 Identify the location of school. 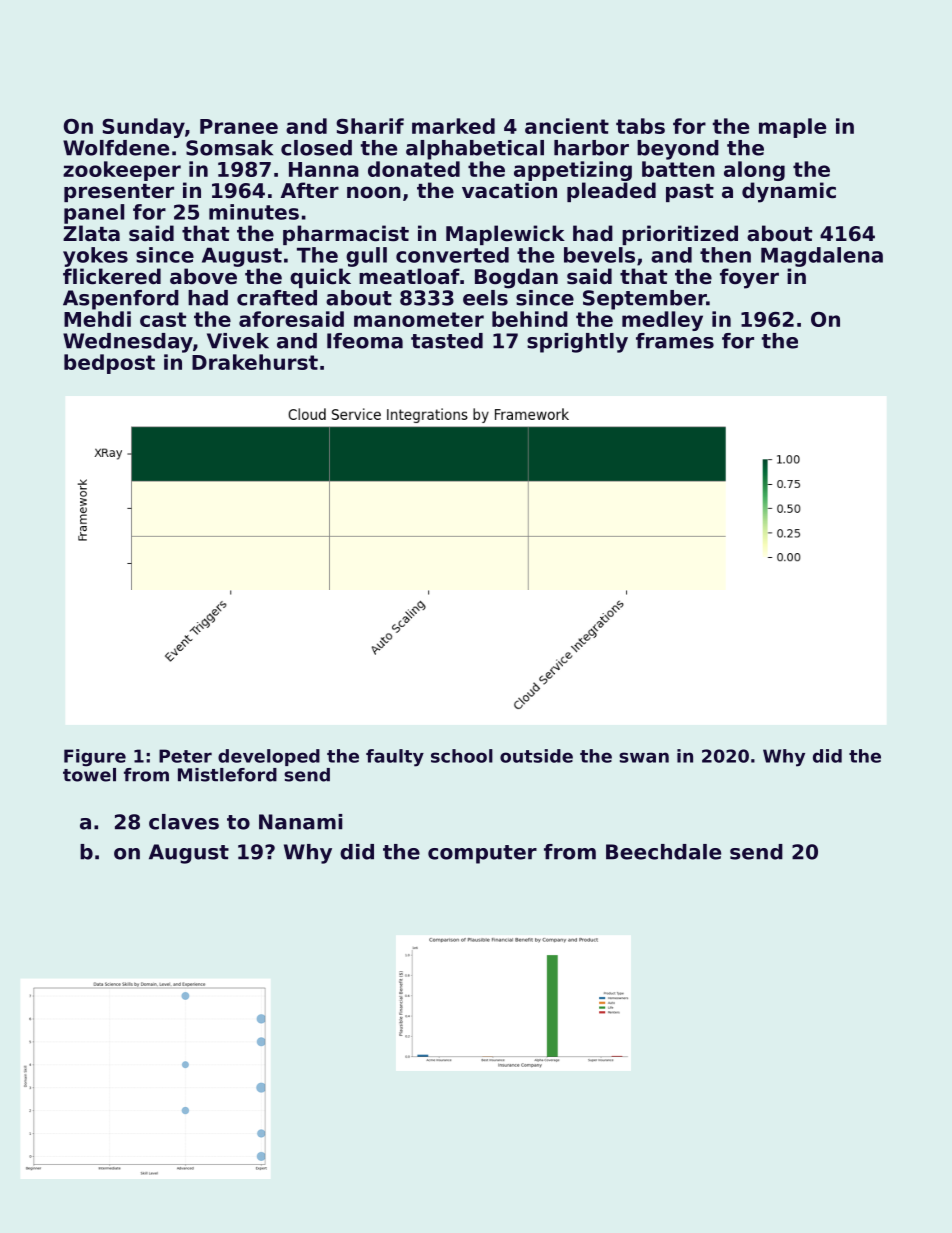
(462, 756).
